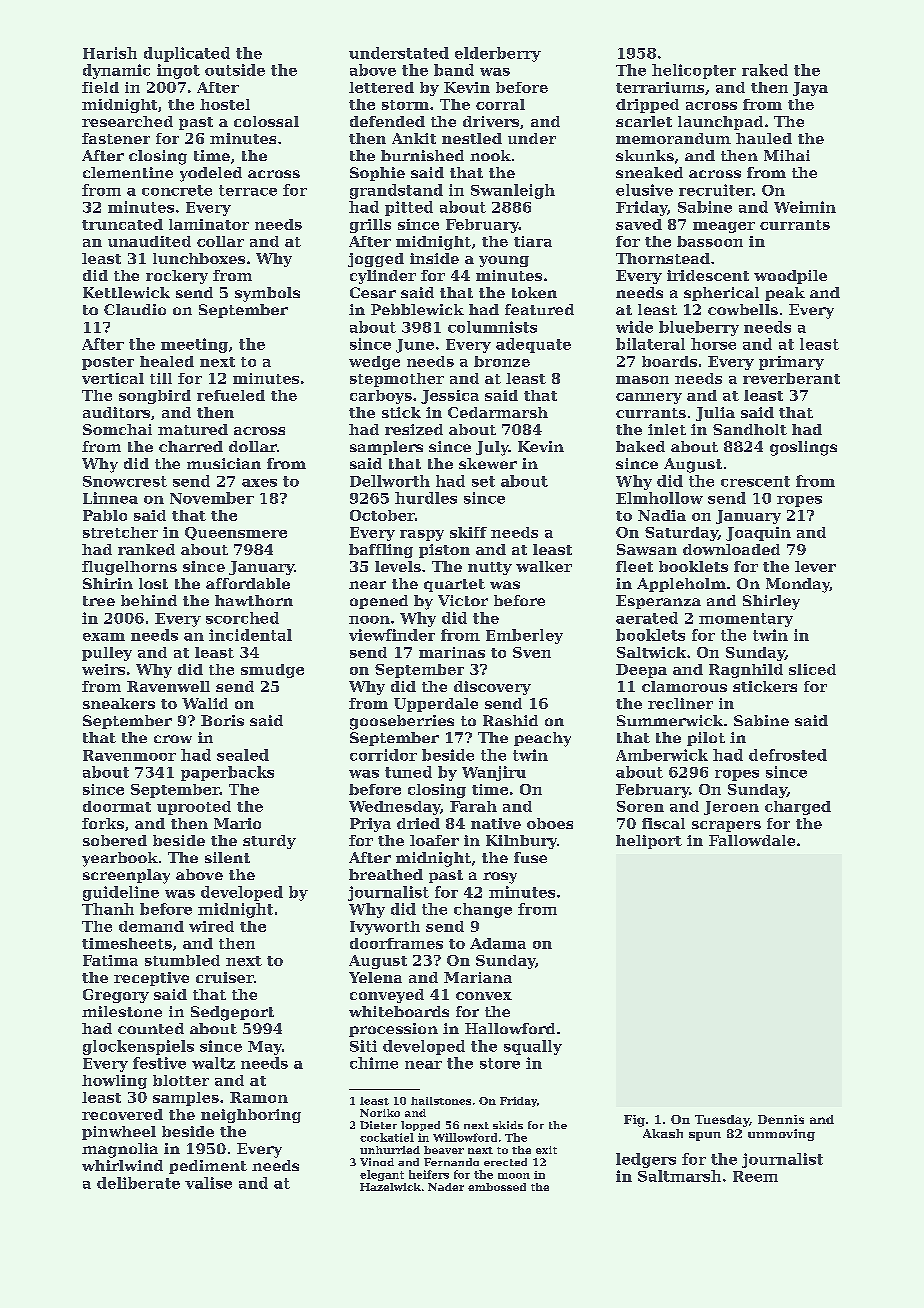 The height and width of the screenshot is (1308, 924). What do you see at coordinates (236, 533) in the screenshot?
I see `Queensmere` at bounding box center [236, 533].
